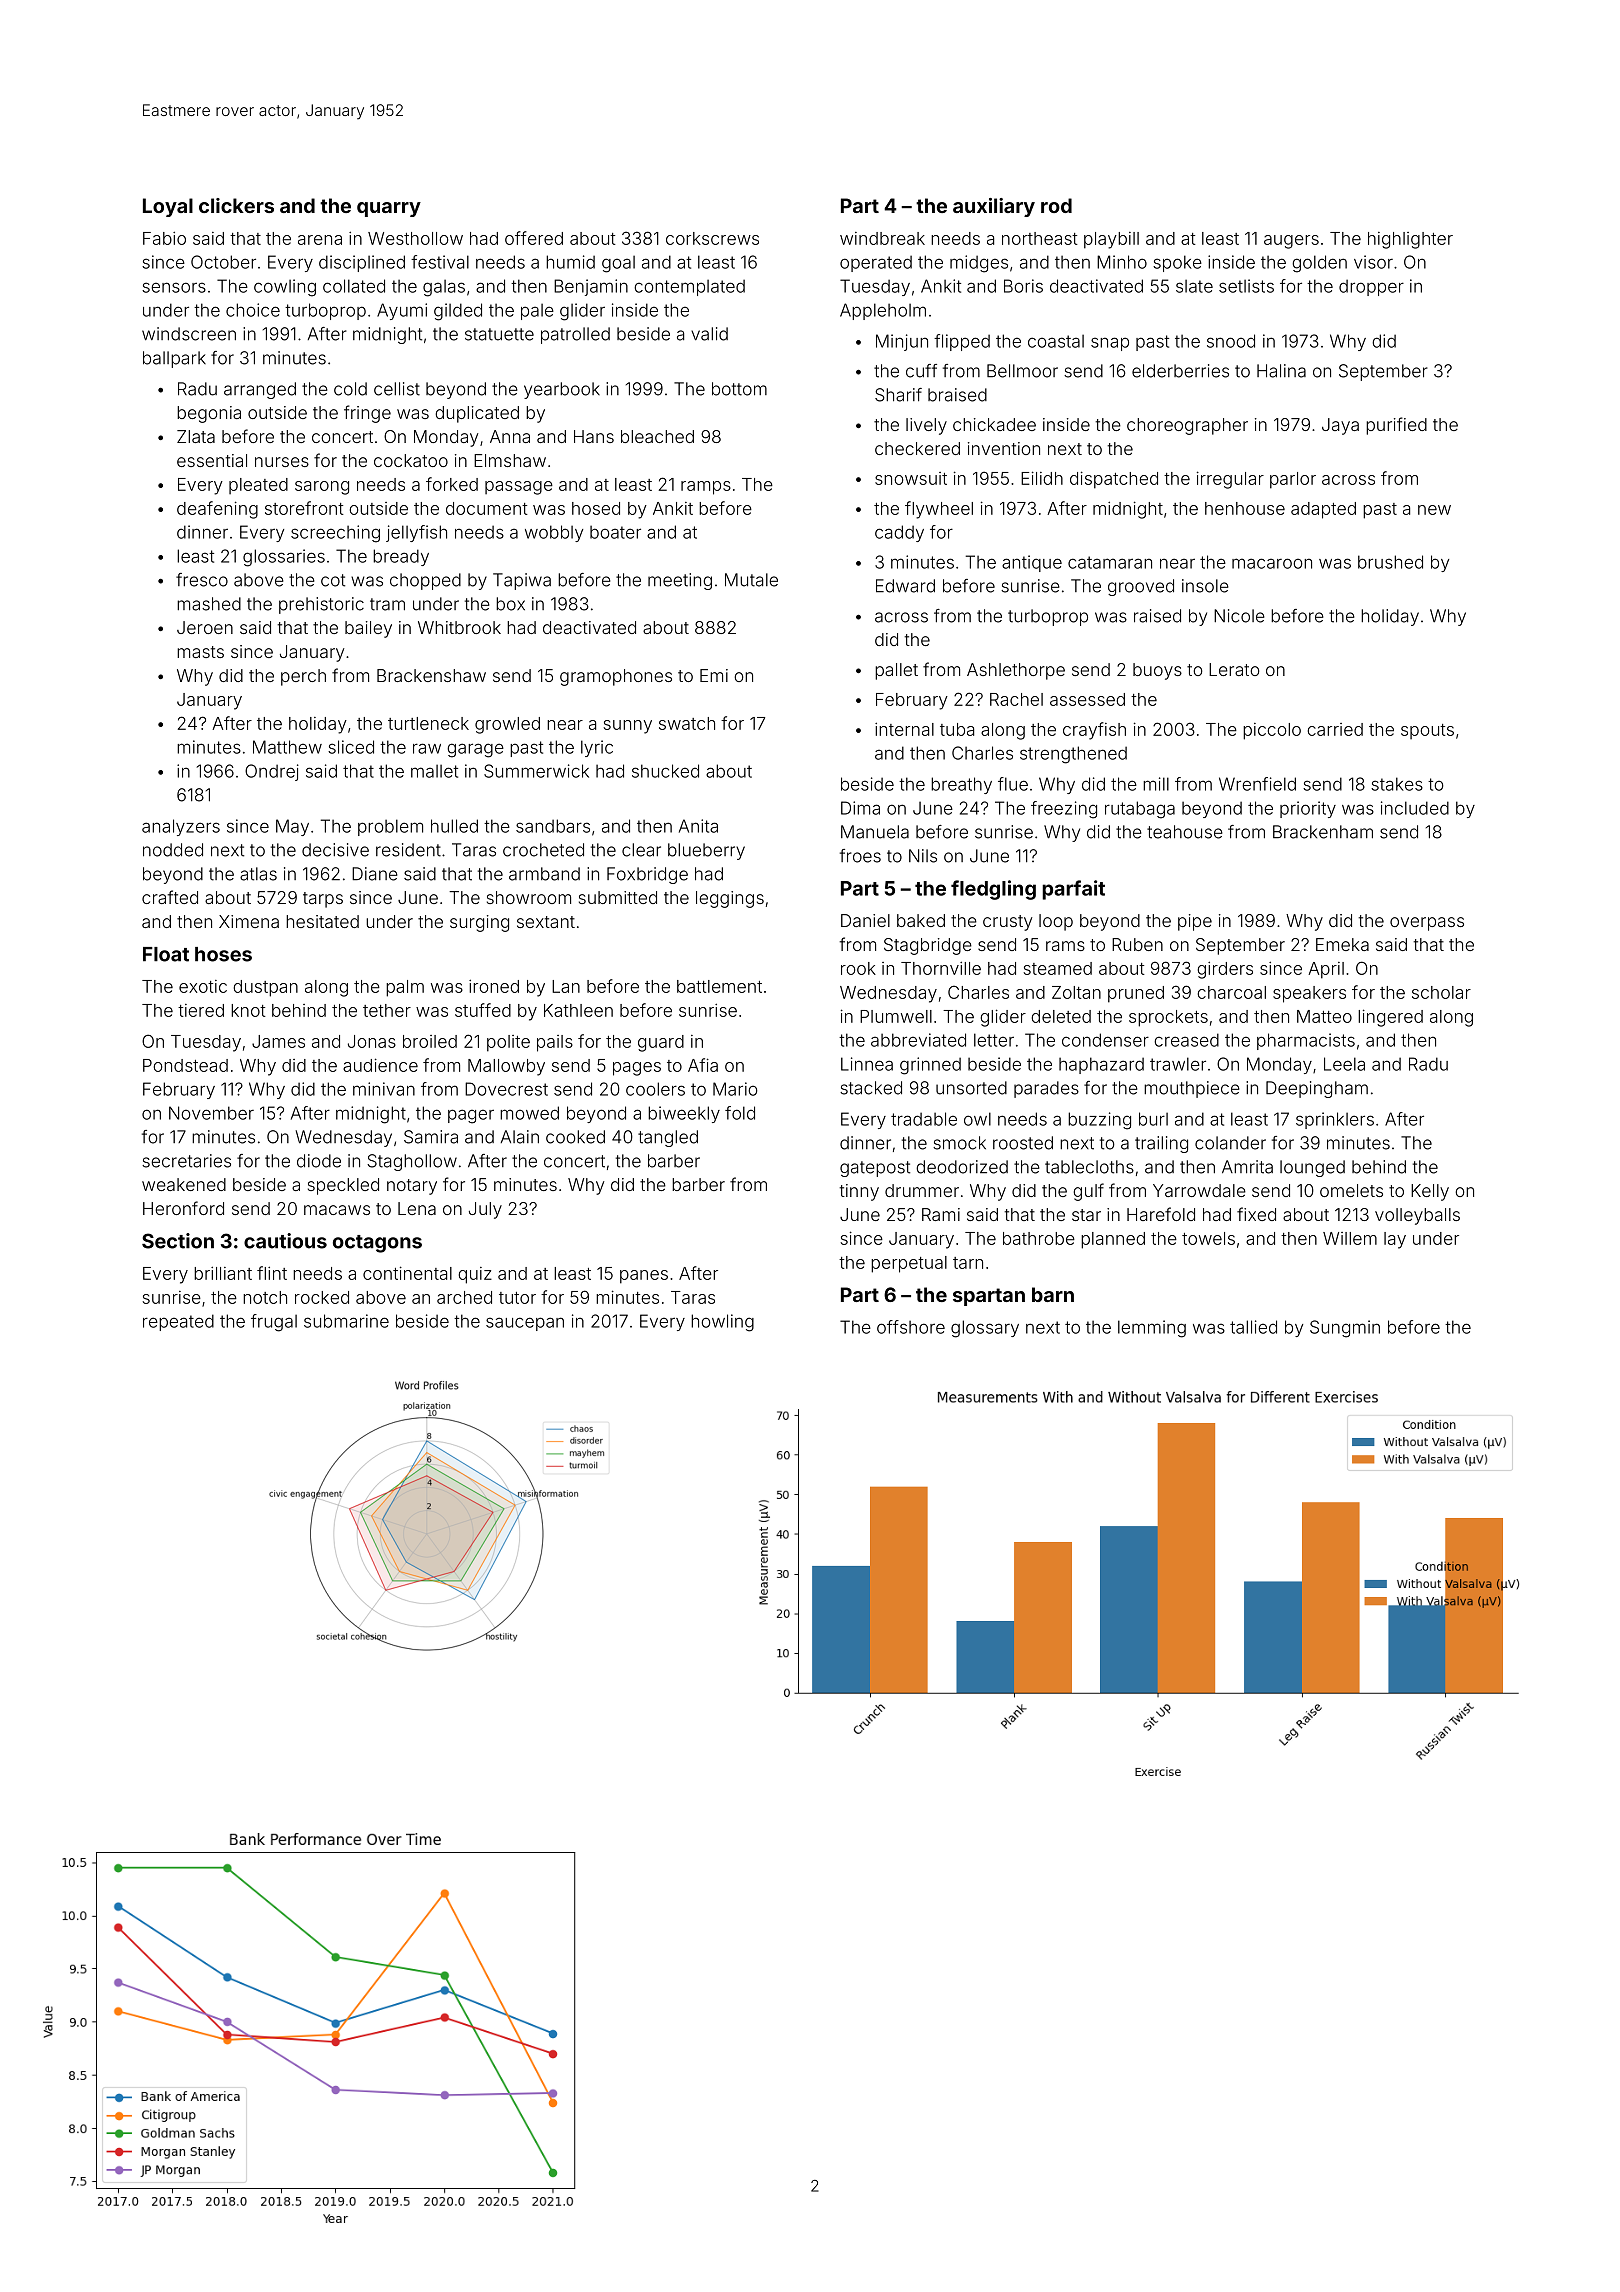 The height and width of the page is (2292, 1620). What do you see at coordinates (1225, 970) in the page?
I see `girders` at bounding box center [1225, 970].
